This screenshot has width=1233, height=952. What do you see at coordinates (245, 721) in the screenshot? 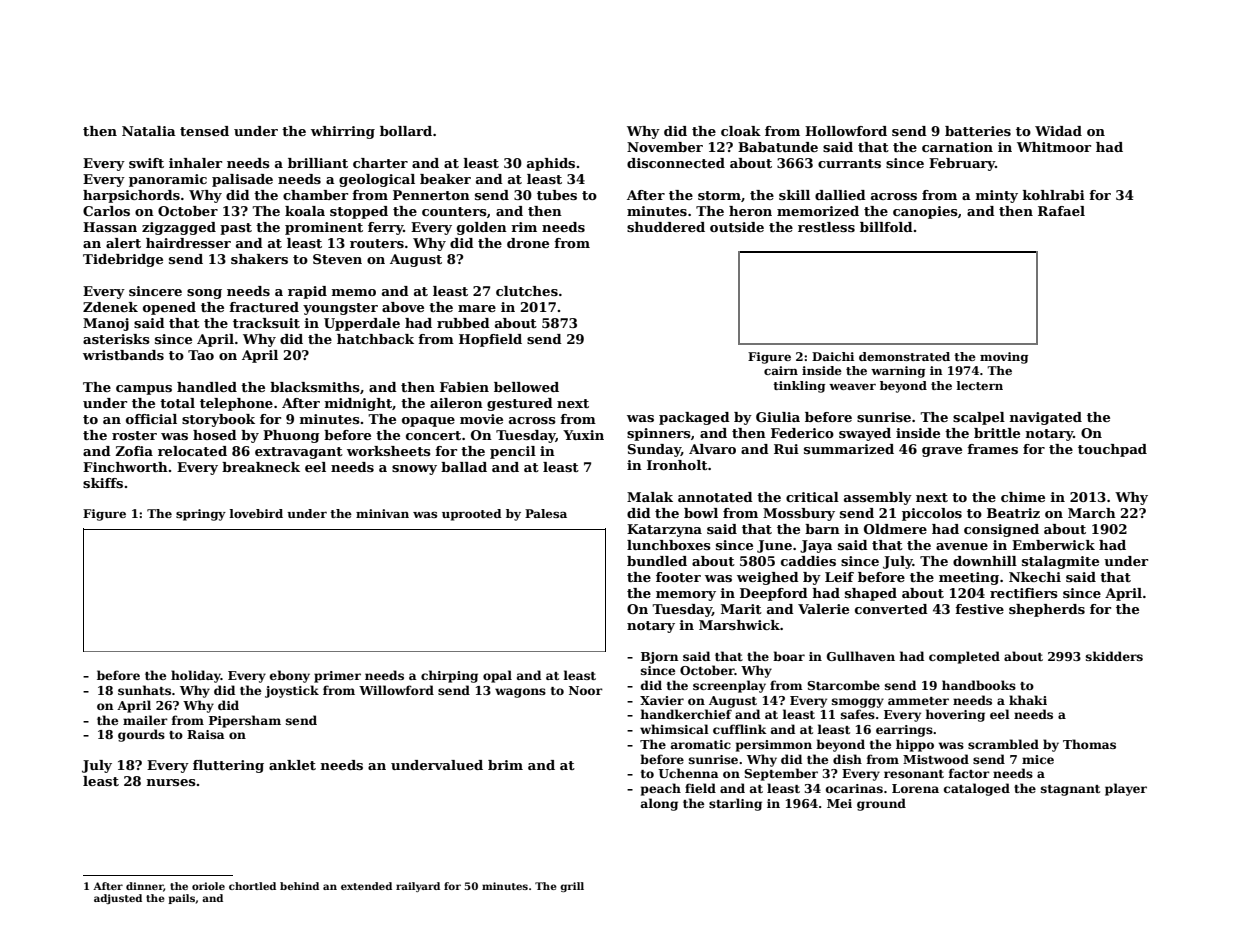
I see `Pipersham` at bounding box center [245, 721].
